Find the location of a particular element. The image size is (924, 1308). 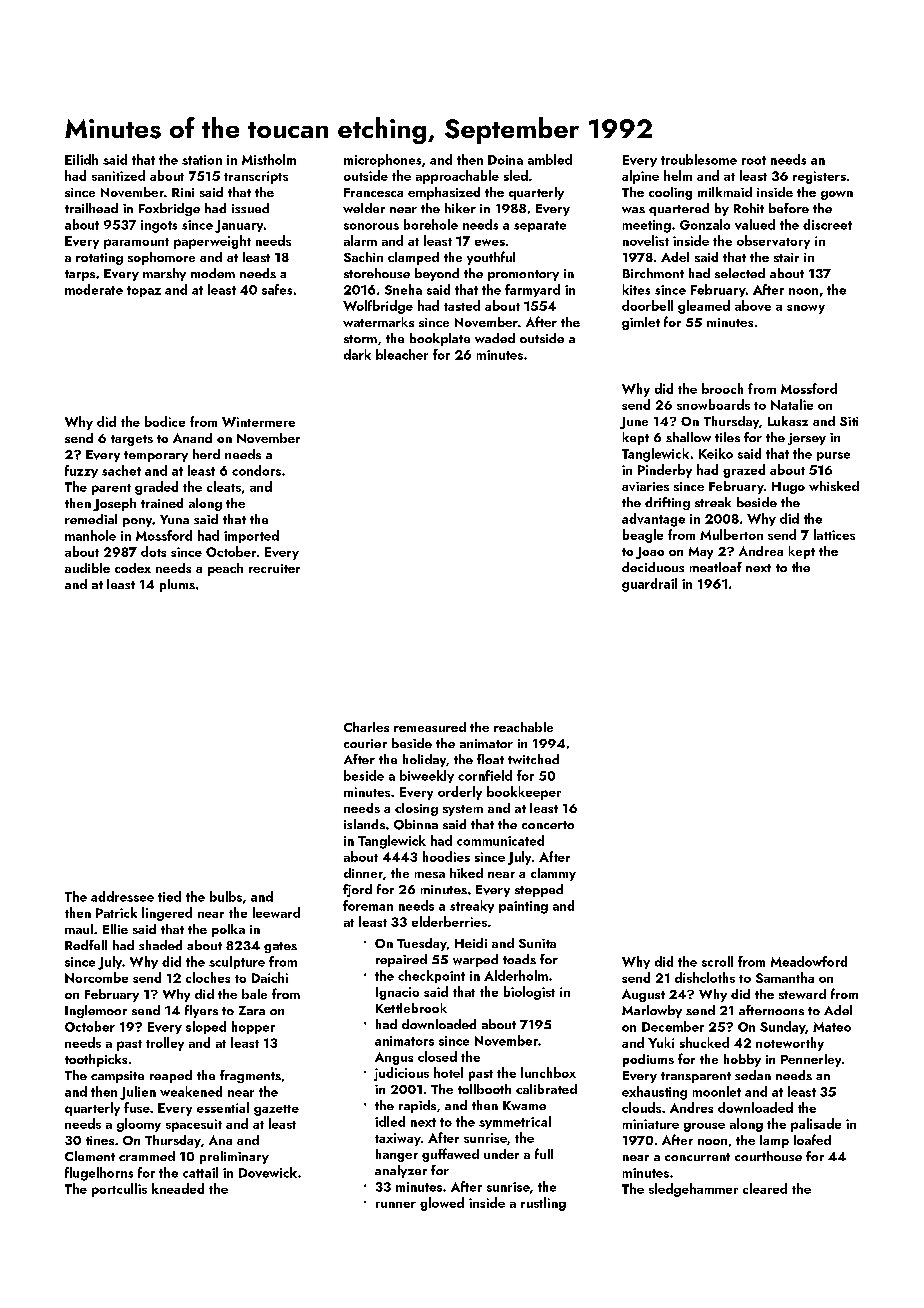

separate is located at coordinates (540, 226).
